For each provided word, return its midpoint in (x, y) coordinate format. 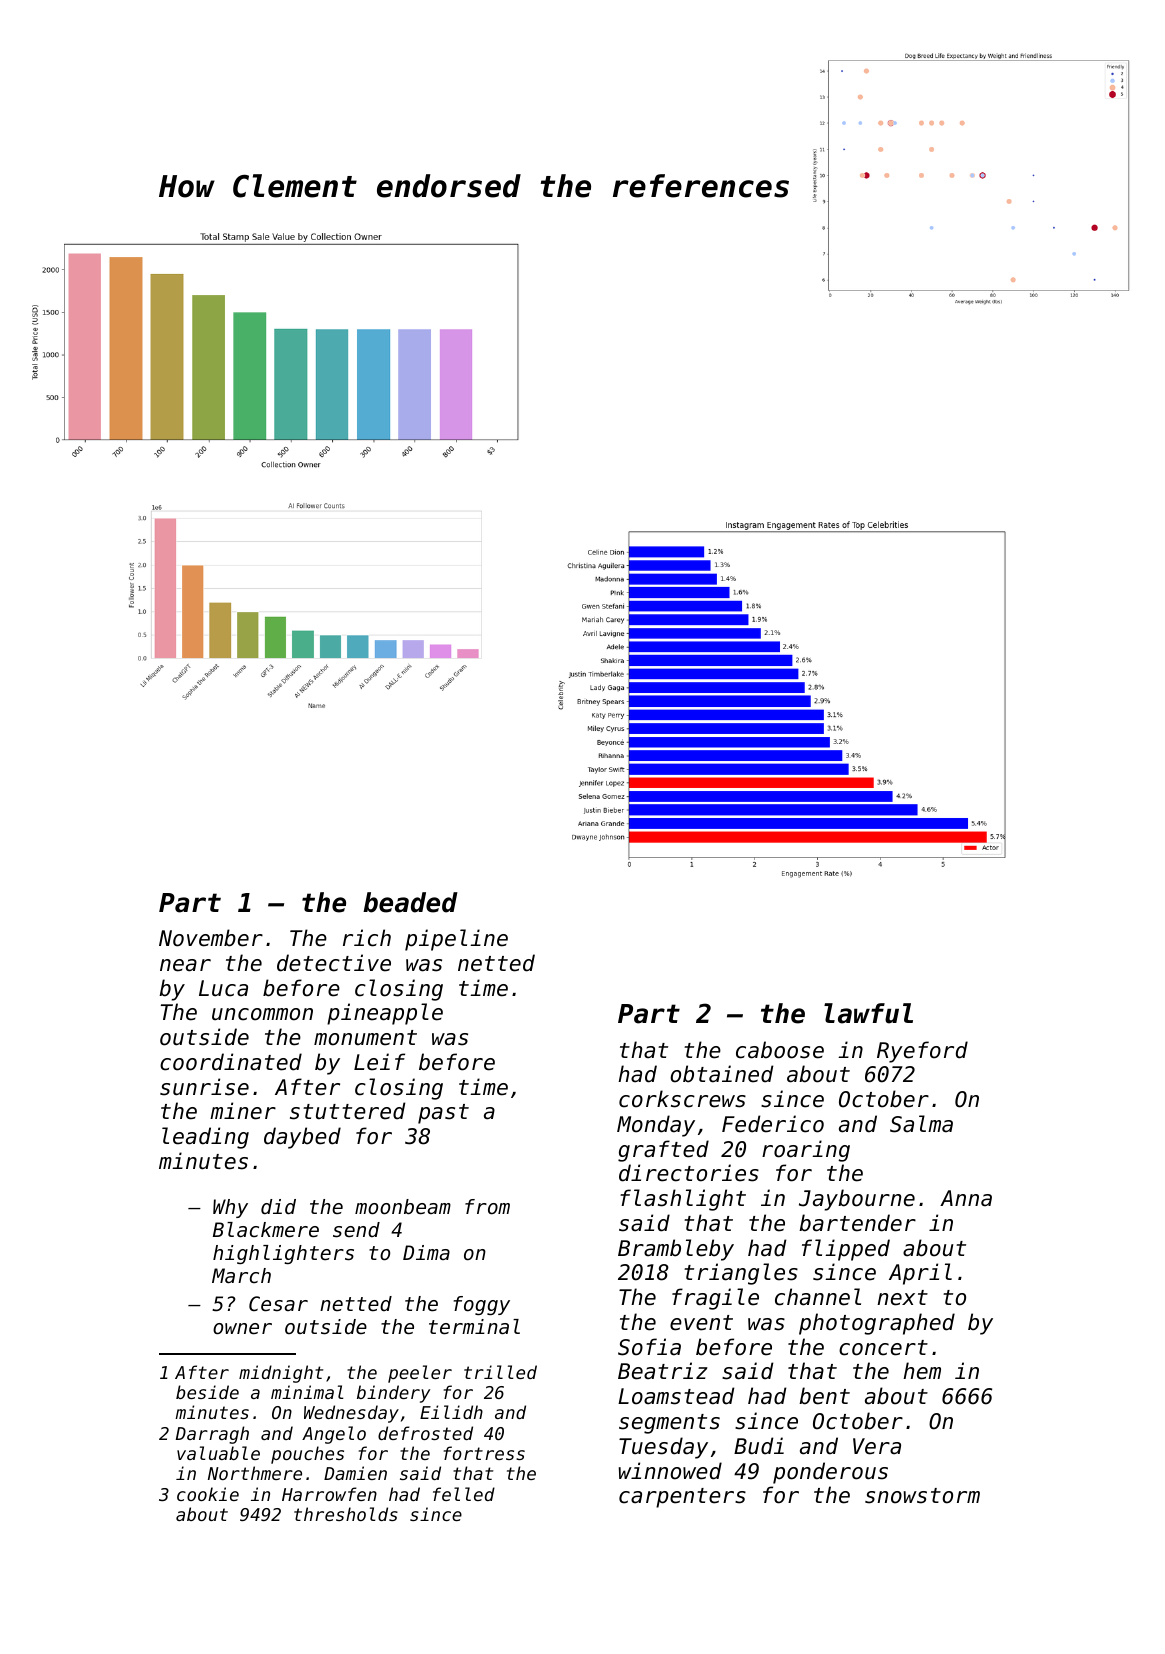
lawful (868, 1013)
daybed (302, 1138)
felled (464, 1494)
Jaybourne (857, 1200)
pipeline (456, 940)
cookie (208, 1494)
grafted (663, 1151)
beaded (410, 902)
